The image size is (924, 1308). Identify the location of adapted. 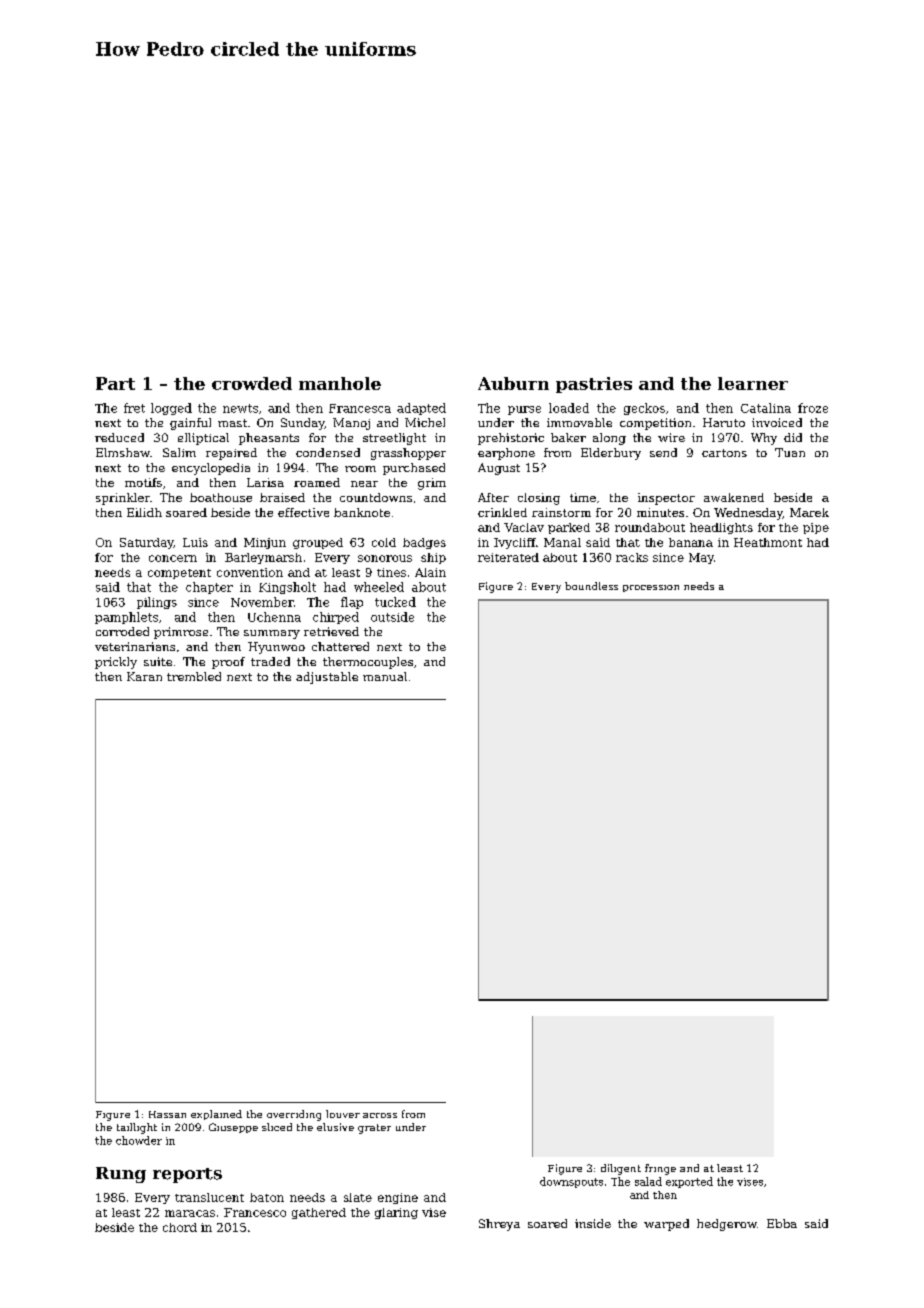
(421, 409).
